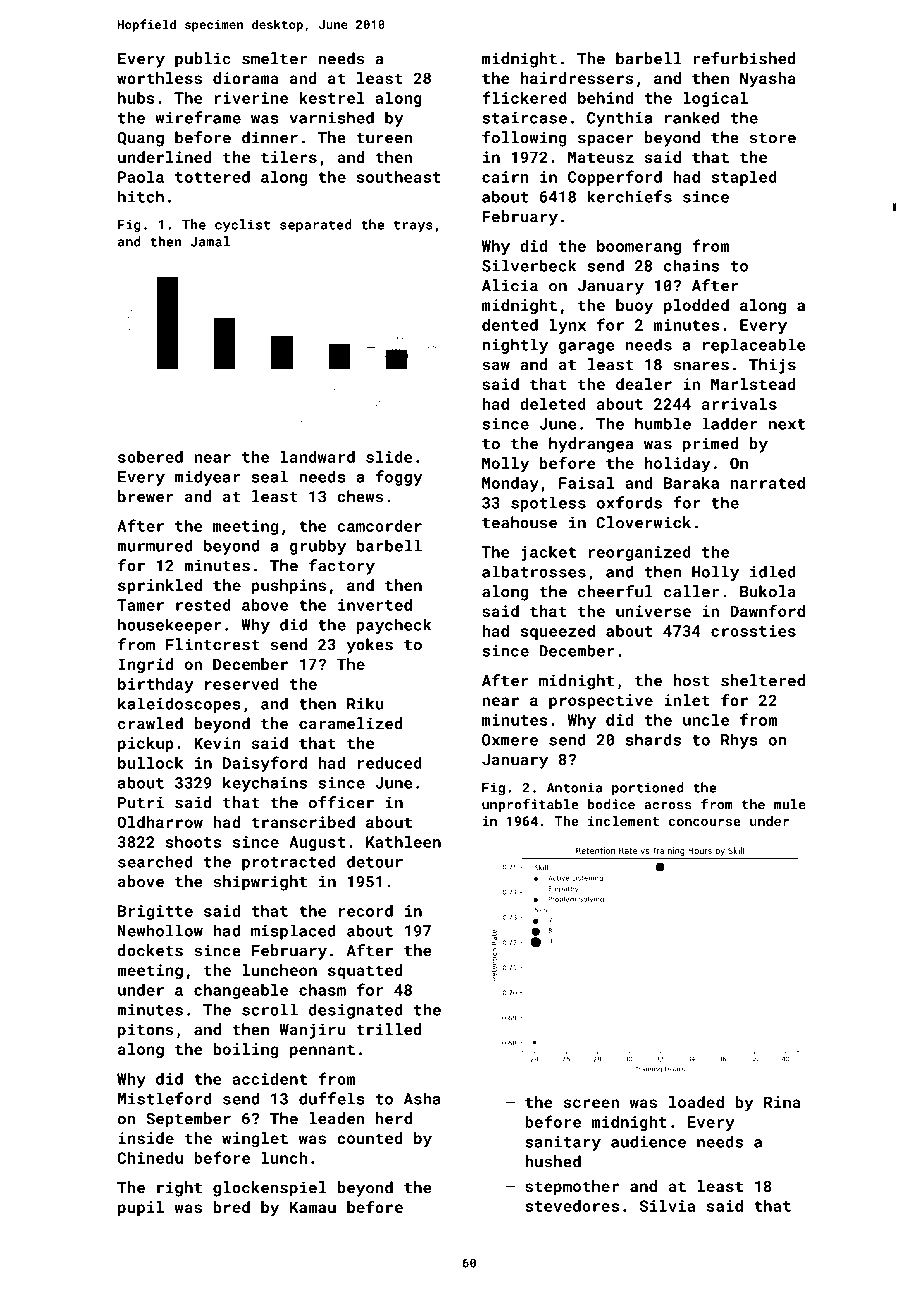 Image resolution: width=924 pixels, height=1308 pixels. What do you see at coordinates (179, 705) in the page?
I see `kaleidoscopes` at bounding box center [179, 705].
